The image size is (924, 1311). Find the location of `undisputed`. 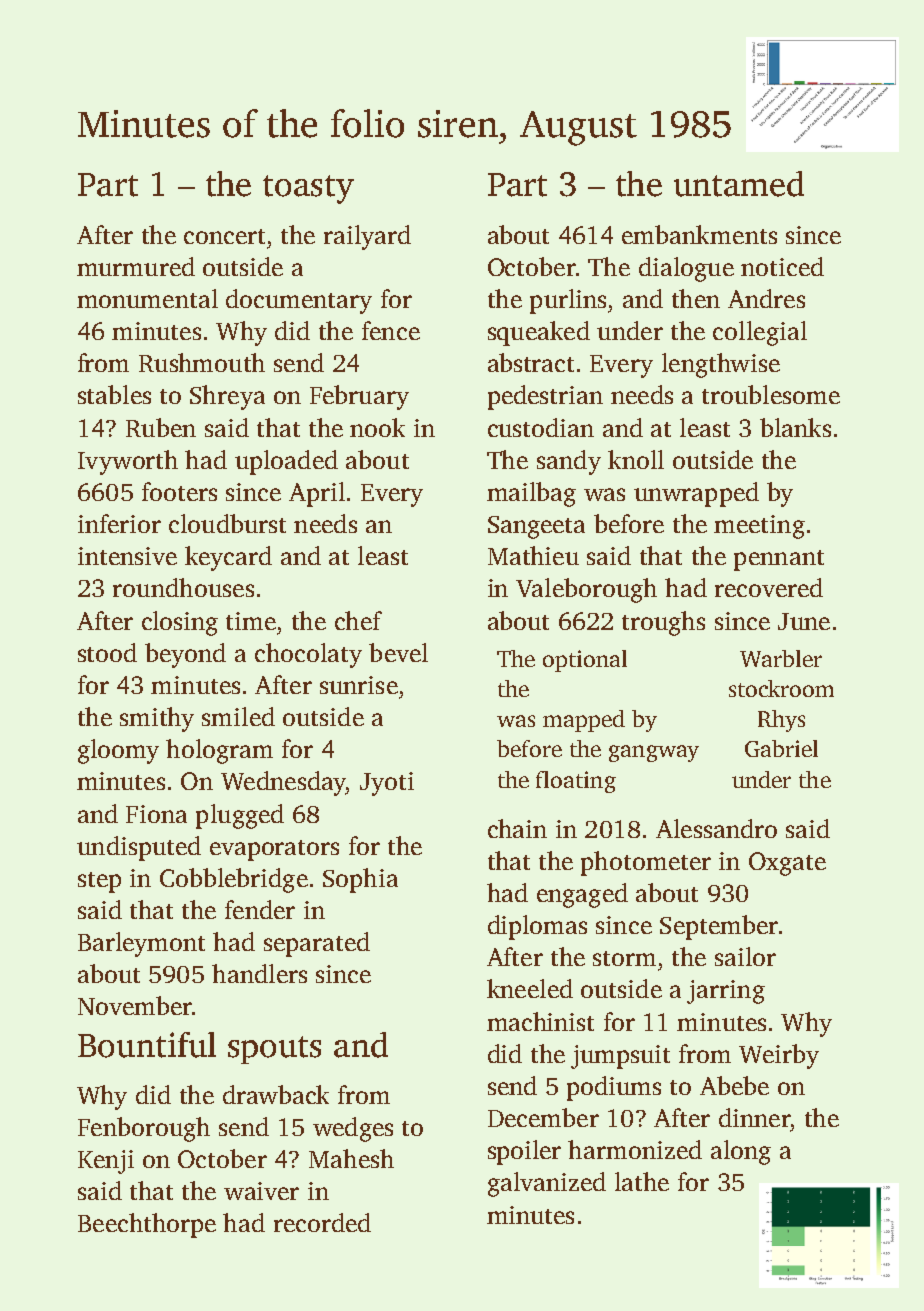

undisputed is located at coordinates (139, 848).
